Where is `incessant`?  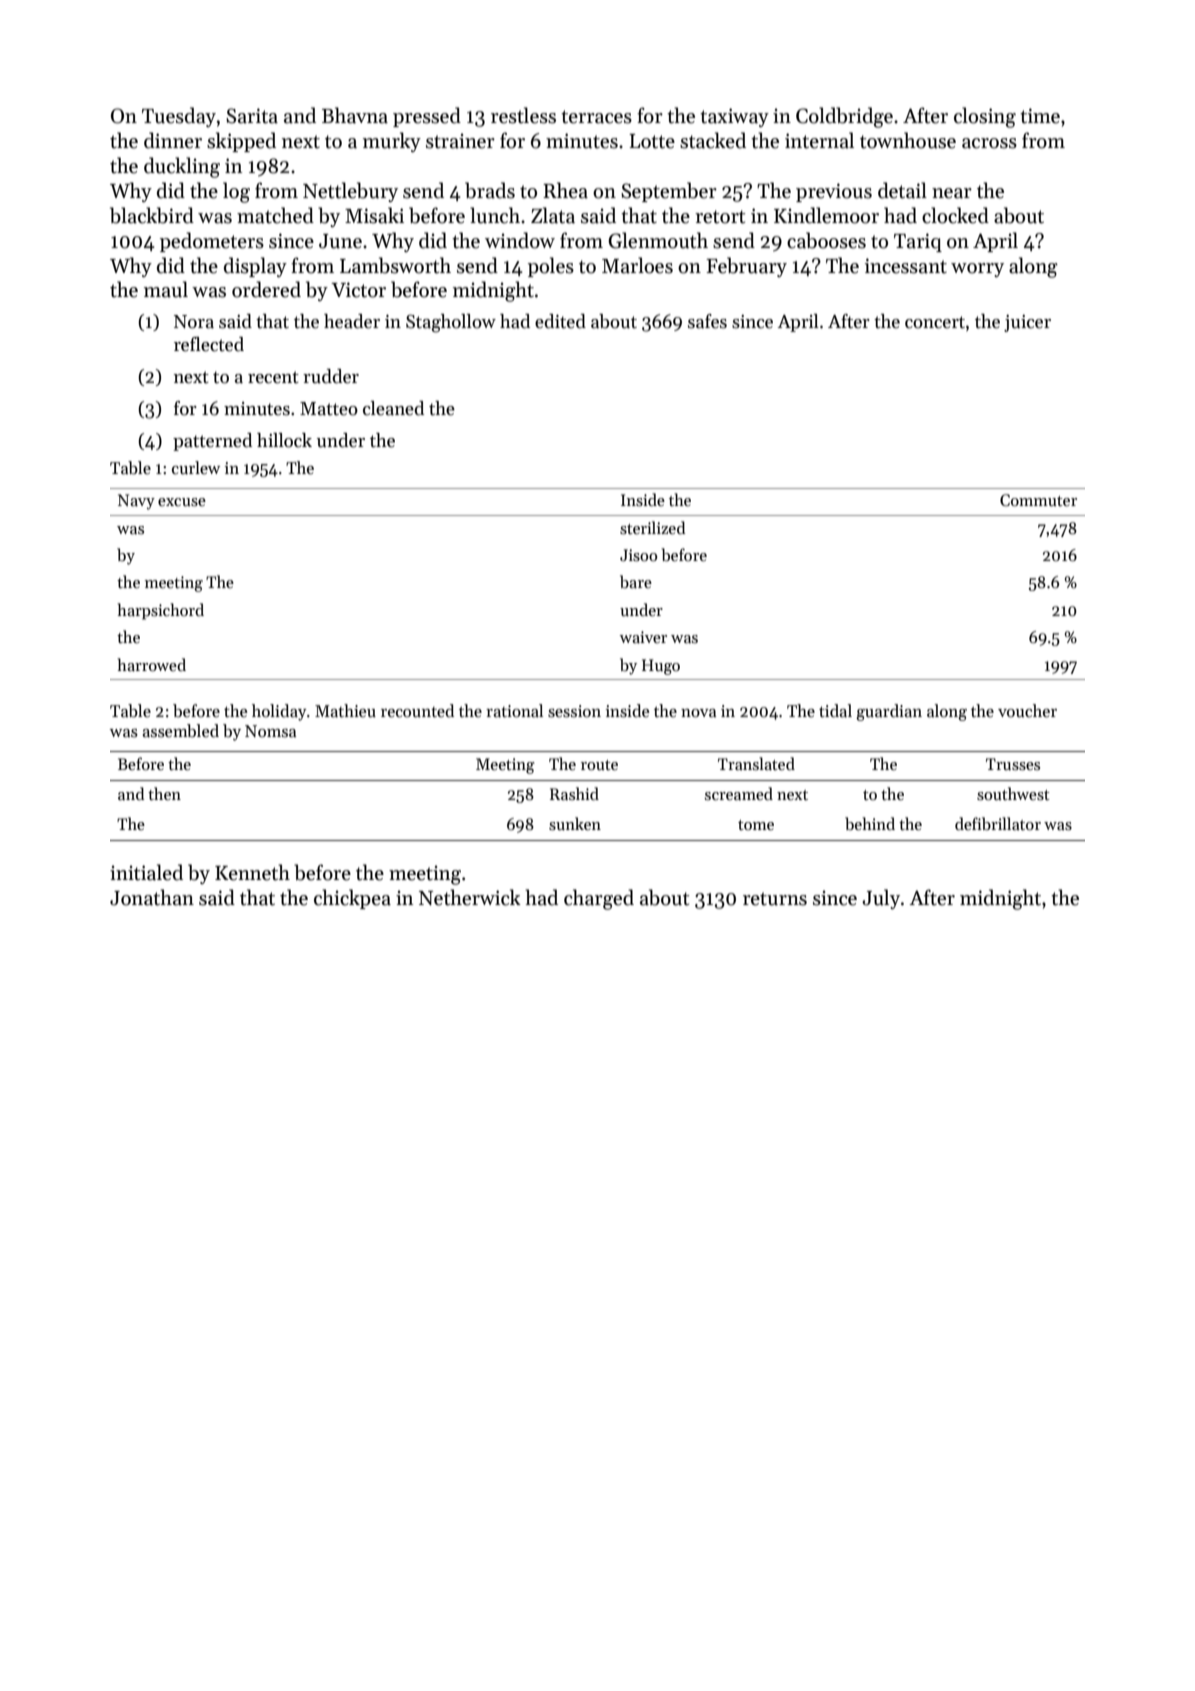
incessant is located at coordinates (906, 266).
